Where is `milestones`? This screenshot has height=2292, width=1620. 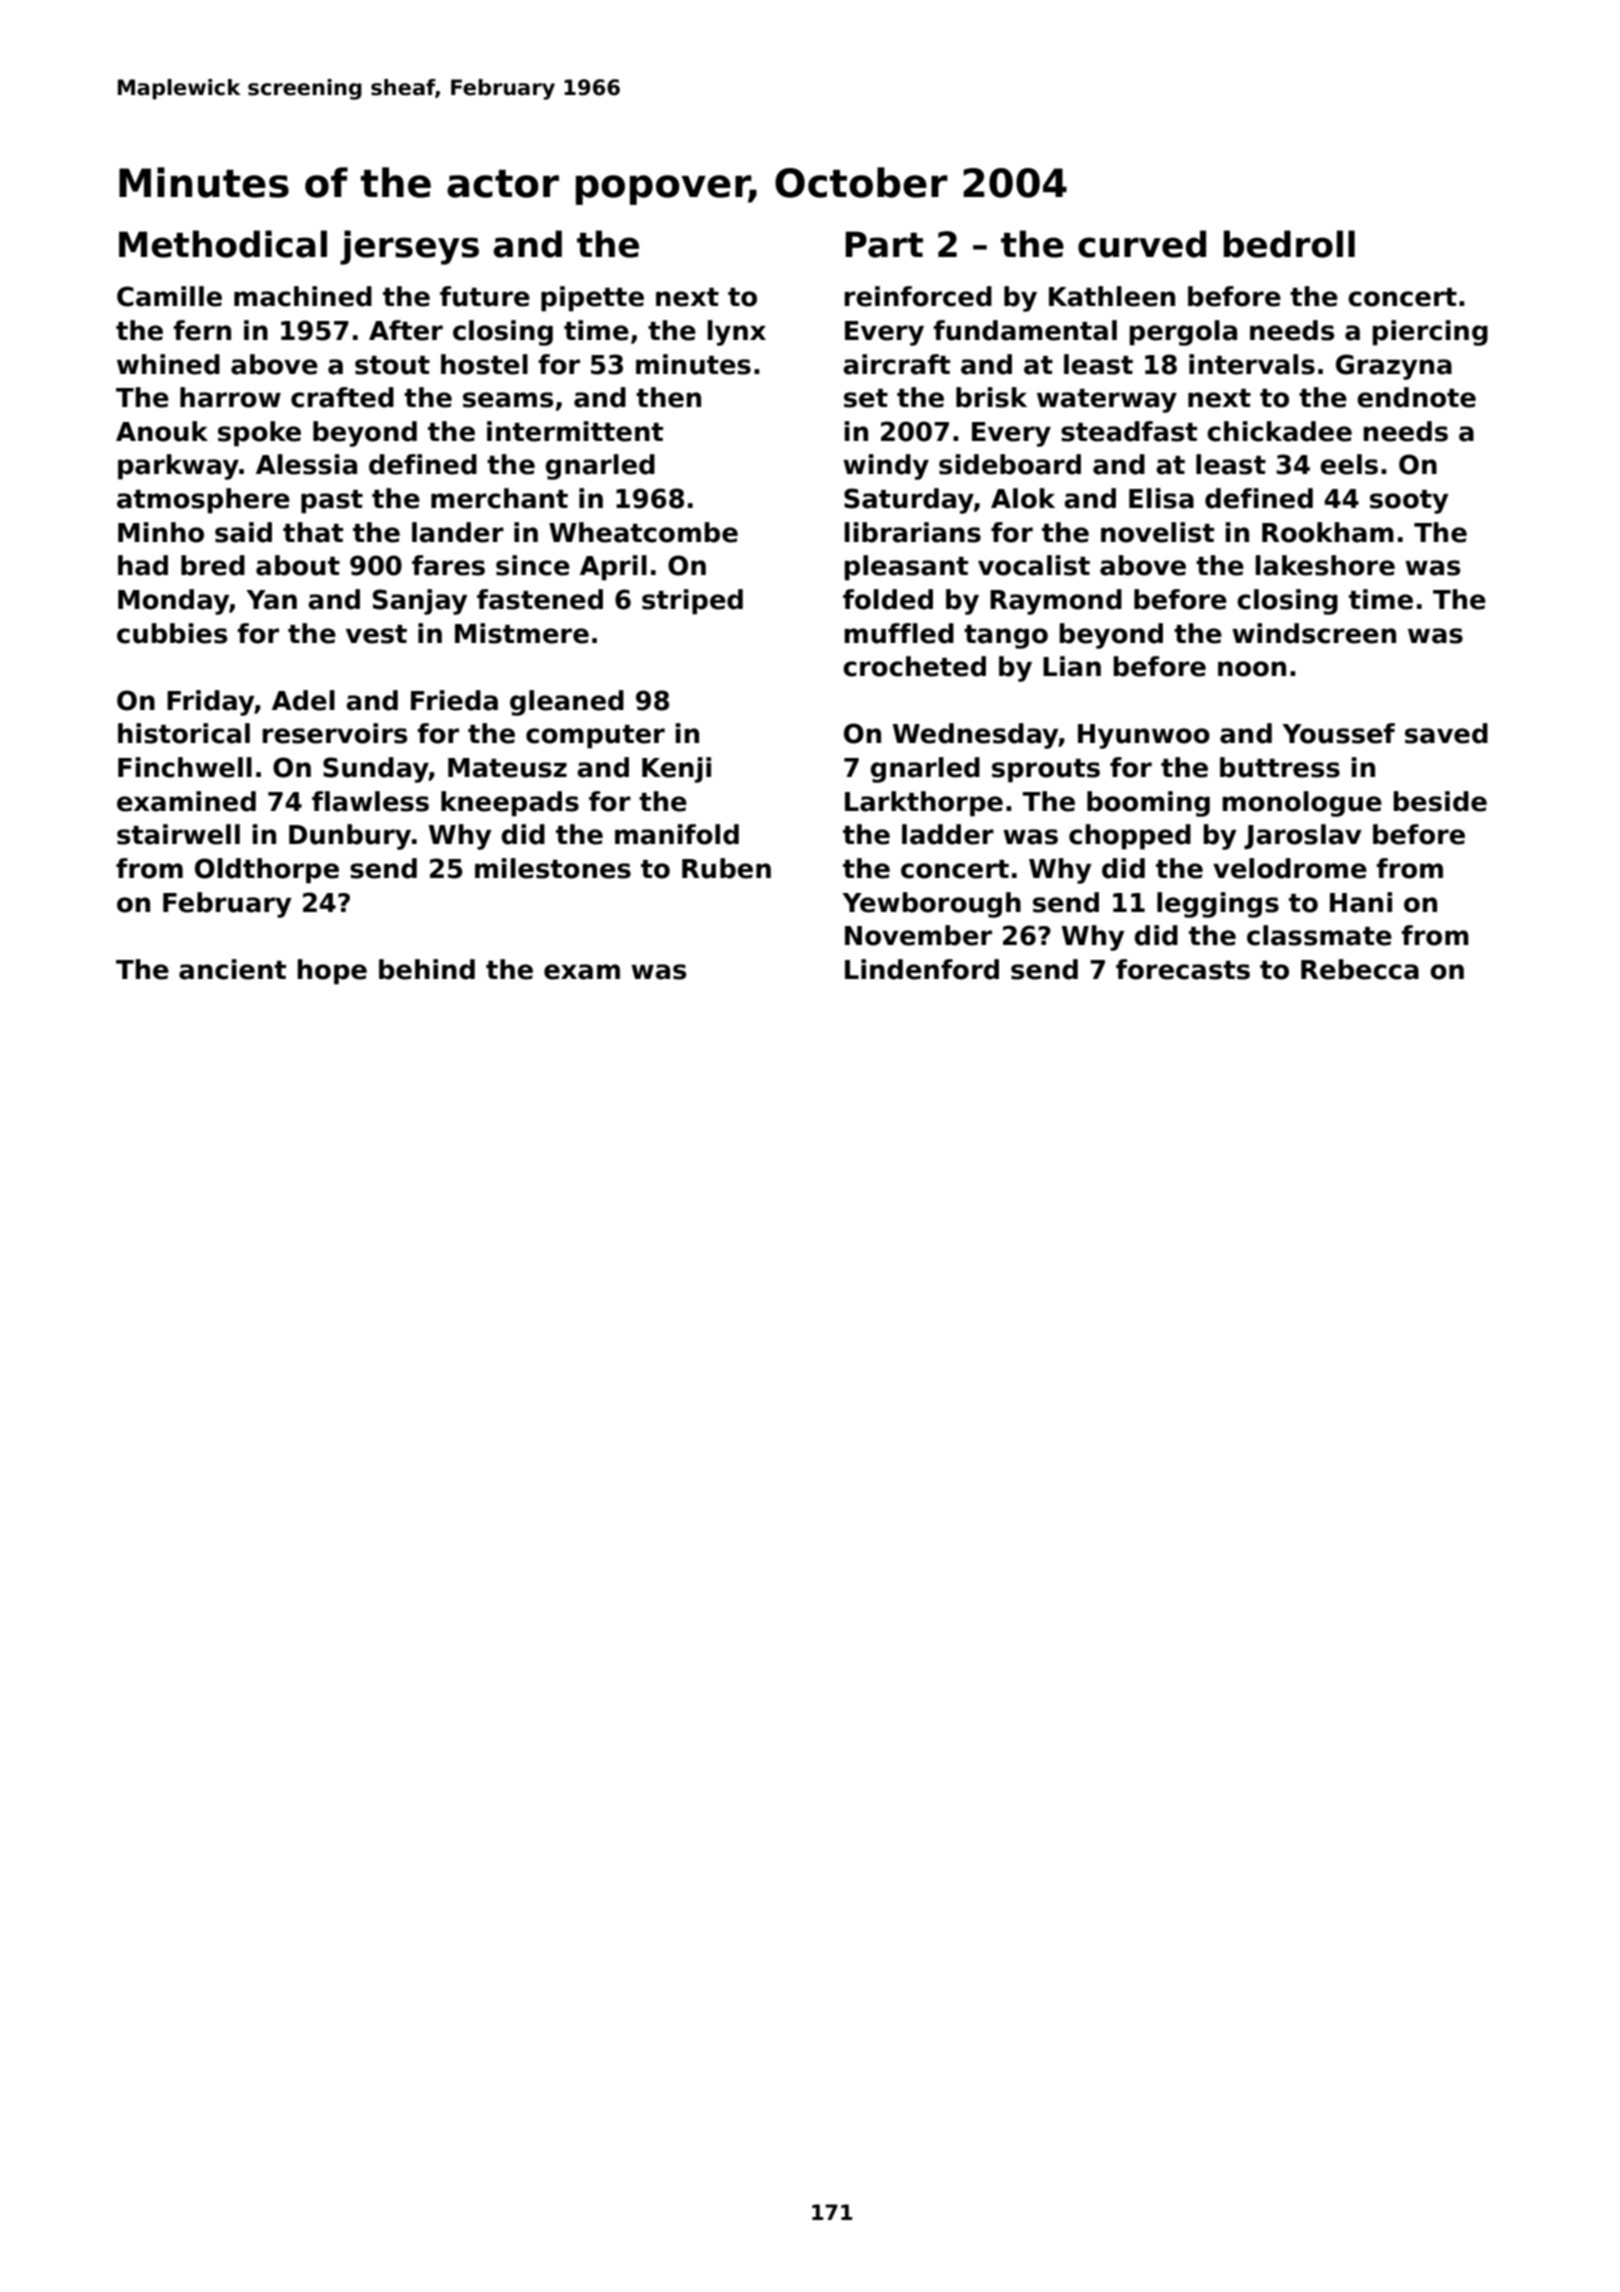 milestones is located at coordinates (553, 868).
